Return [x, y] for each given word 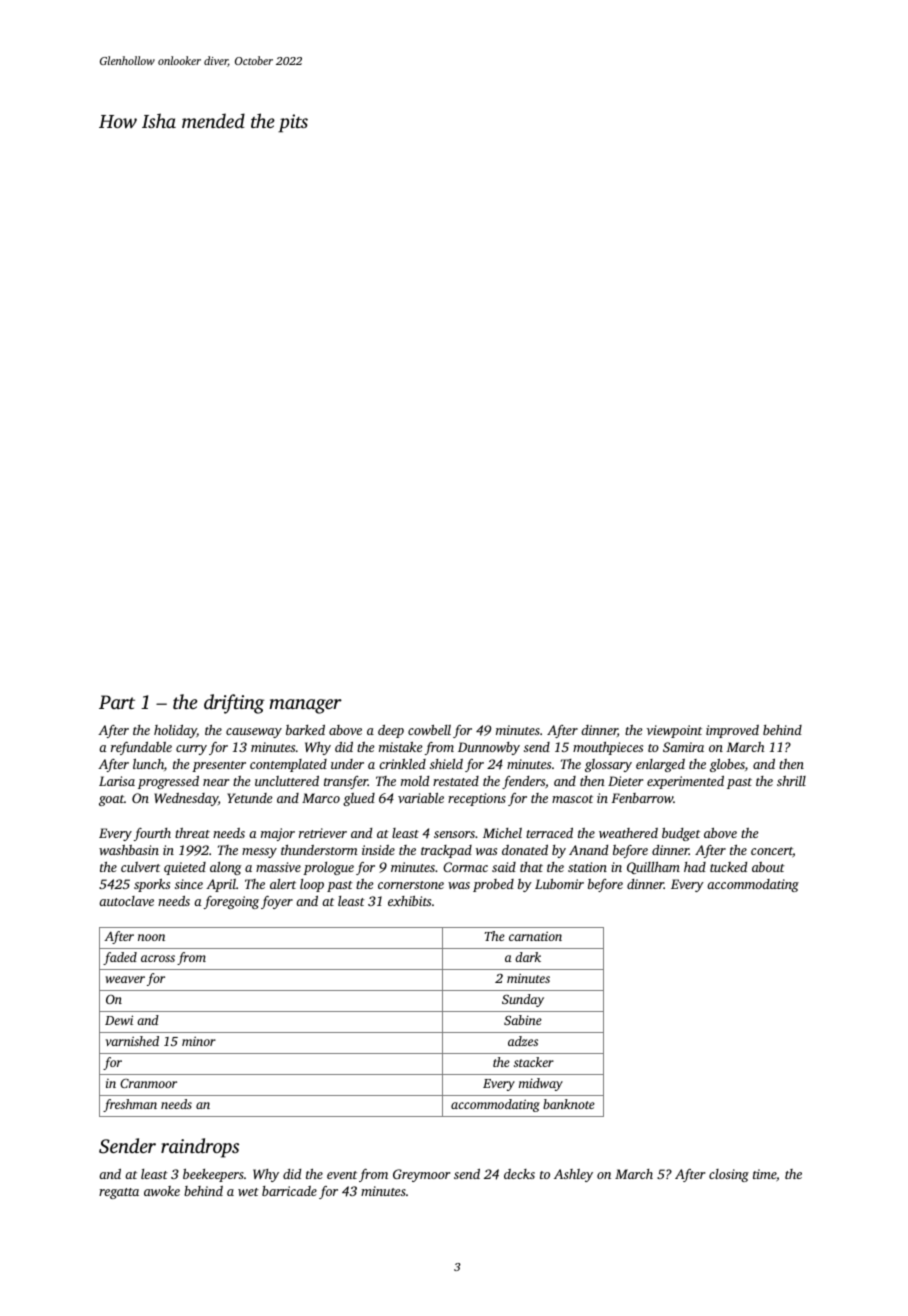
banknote [569, 1104]
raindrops [200, 1148]
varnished [132, 1041]
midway [541, 1084]
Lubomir [559, 884]
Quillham [653, 868]
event [342, 1175]
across [158, 958]
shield [446, 764]
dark [528, 957]
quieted [185, 868]
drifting [234, 704]
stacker [534, 1062]
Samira [683, 747]
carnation [535, 936]
